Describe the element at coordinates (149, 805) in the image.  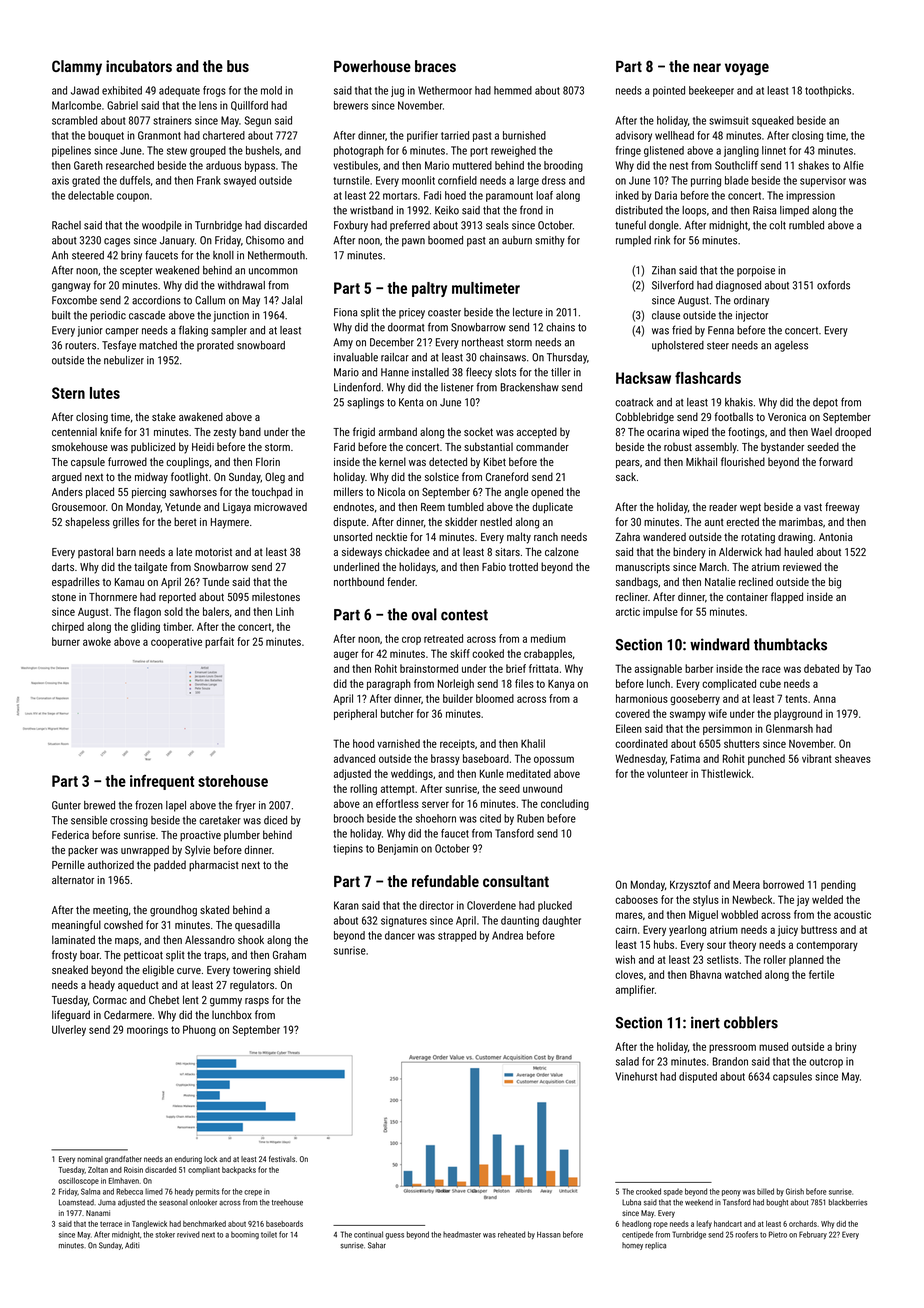
I see `frozen` at that location.
